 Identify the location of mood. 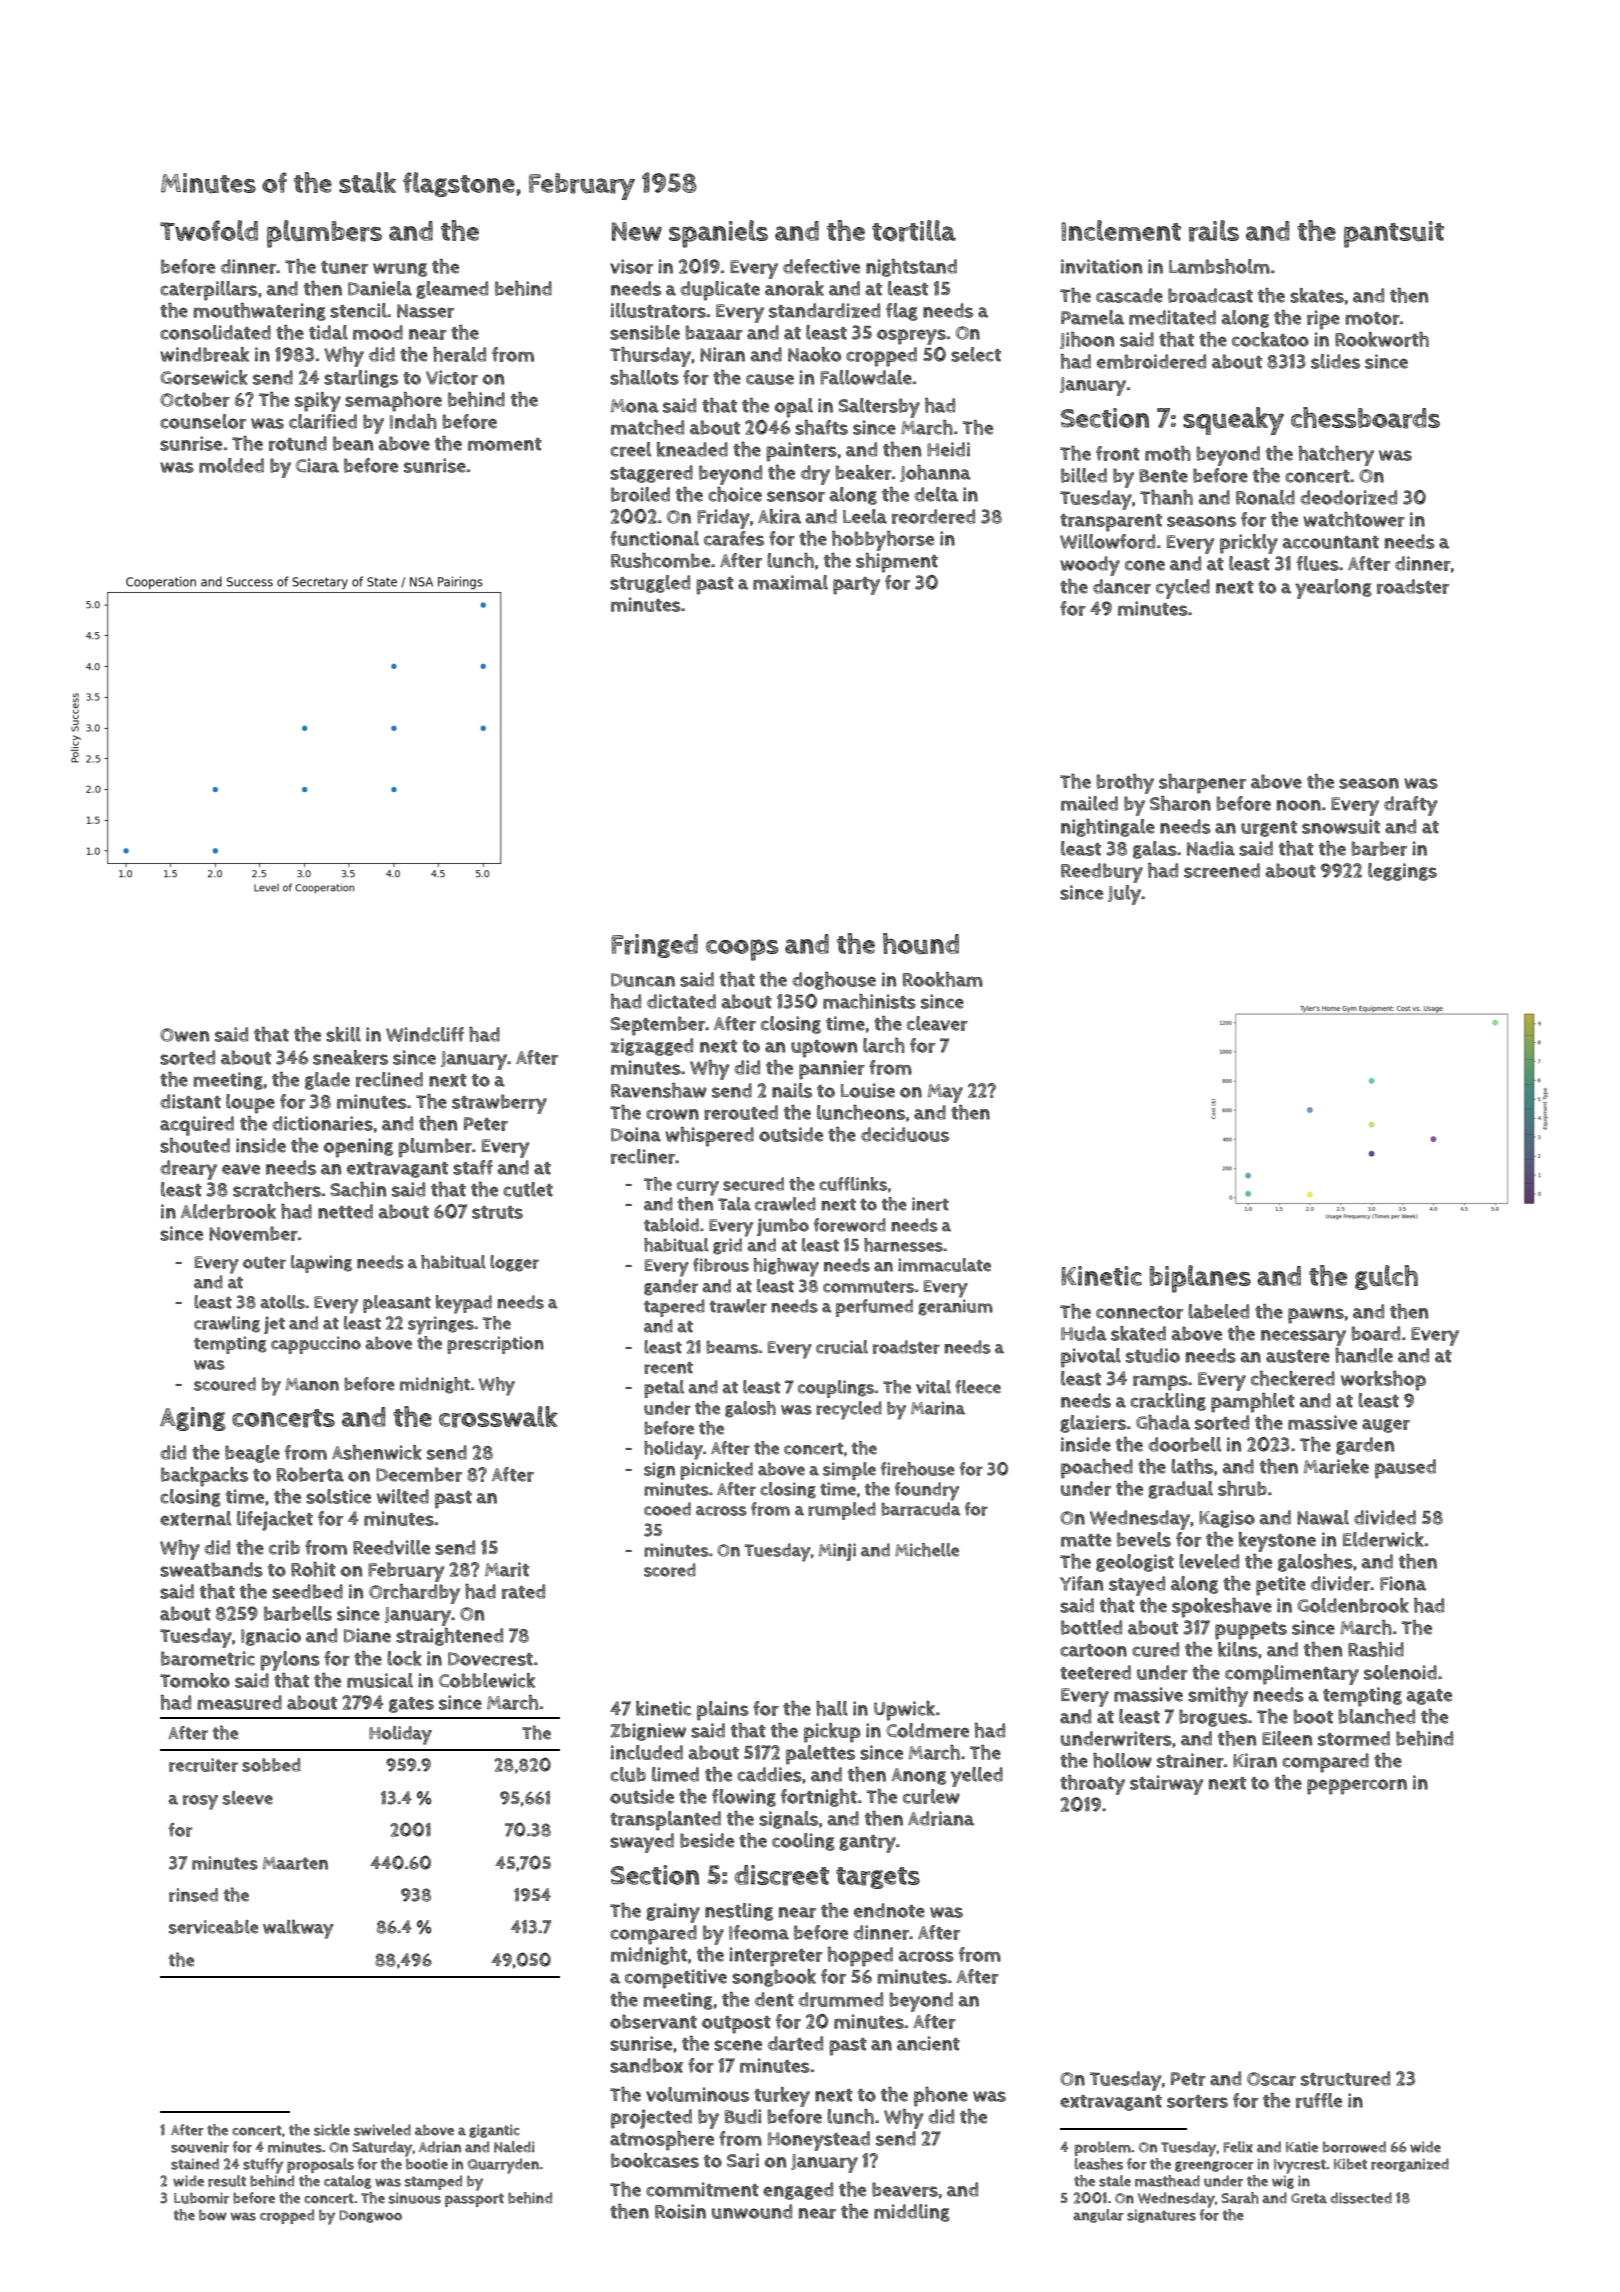
(378, 332).
